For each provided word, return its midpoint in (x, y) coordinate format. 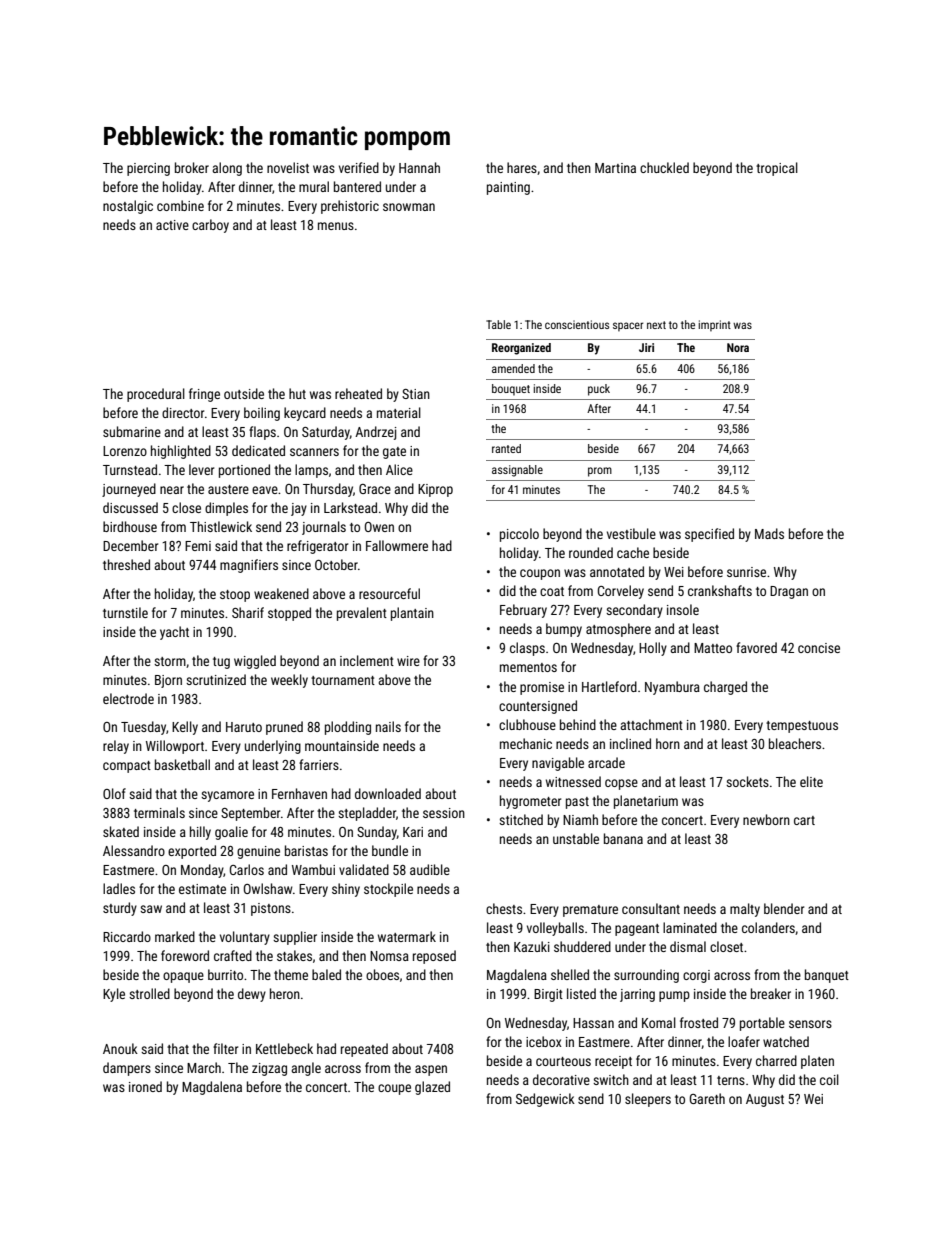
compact (127, 767)
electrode (128, 698)
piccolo (519, 535)
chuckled (664, 167)
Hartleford (609, 686)
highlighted (181, 452)
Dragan (789, 592)
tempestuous (802, 727)
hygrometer (530, 802)
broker (192, 167)
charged (725, 688)
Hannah (419, 167)
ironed (145, 1086)
